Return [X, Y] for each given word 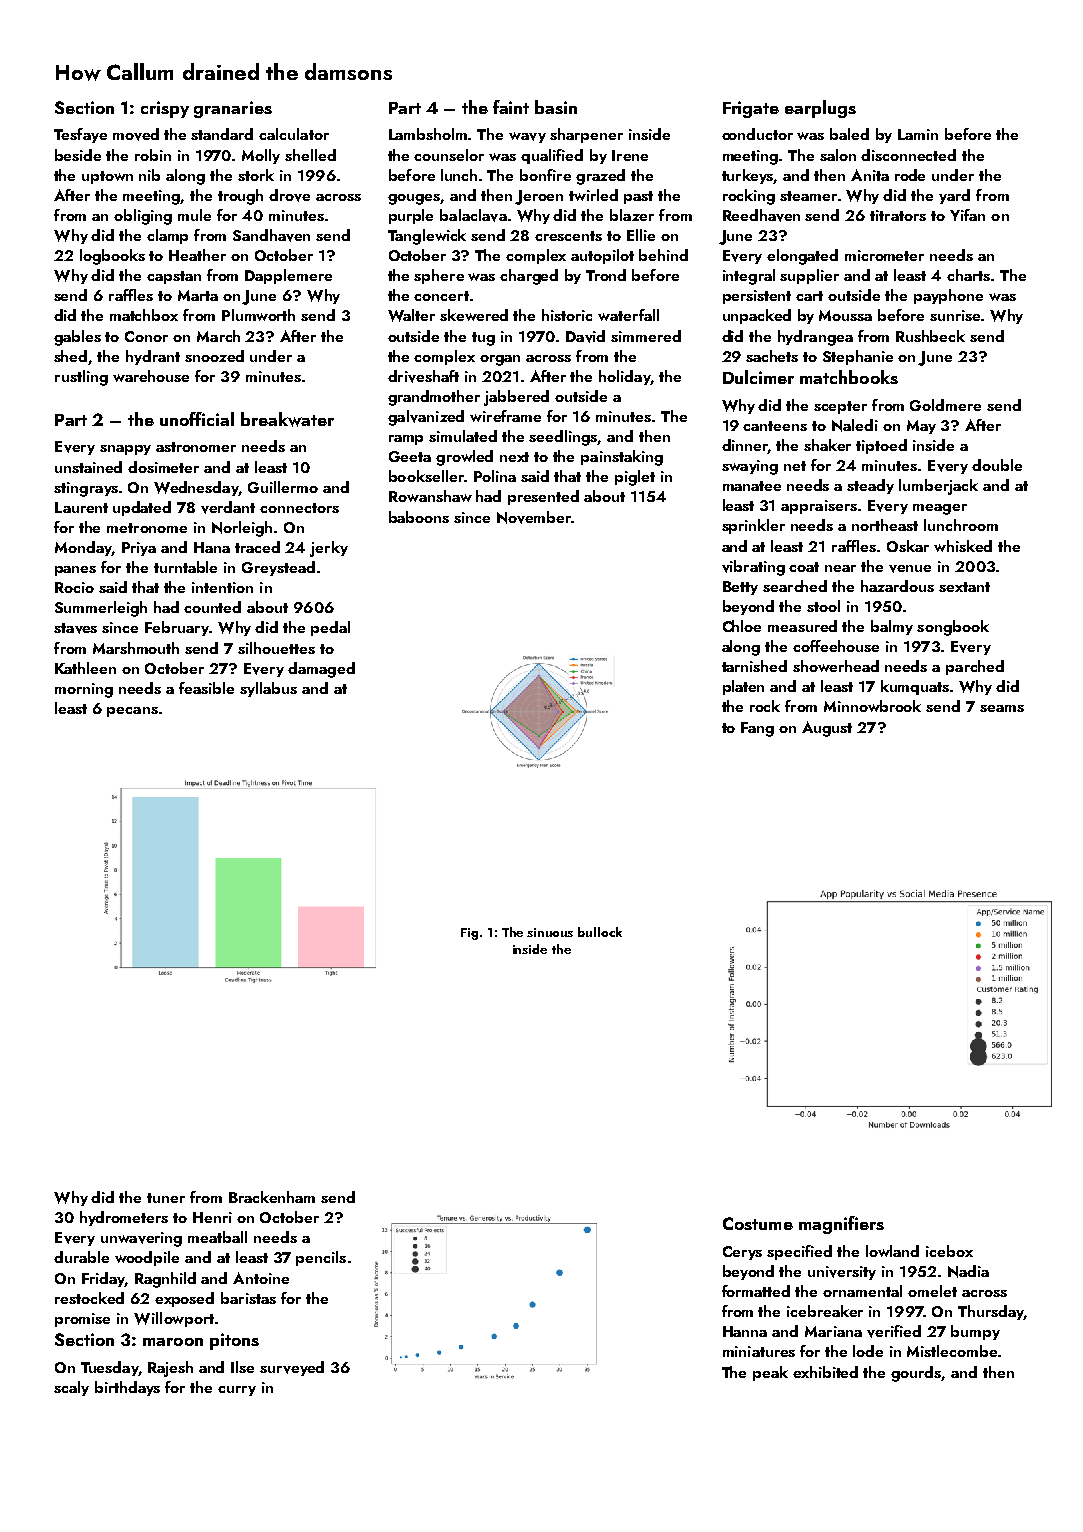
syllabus [268, 689]
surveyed [292, 1368]
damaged [321, 670]
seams [1002, 708]
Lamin [918, 134]
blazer [632, 215]
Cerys [742, 1253]
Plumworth [258, 315]
